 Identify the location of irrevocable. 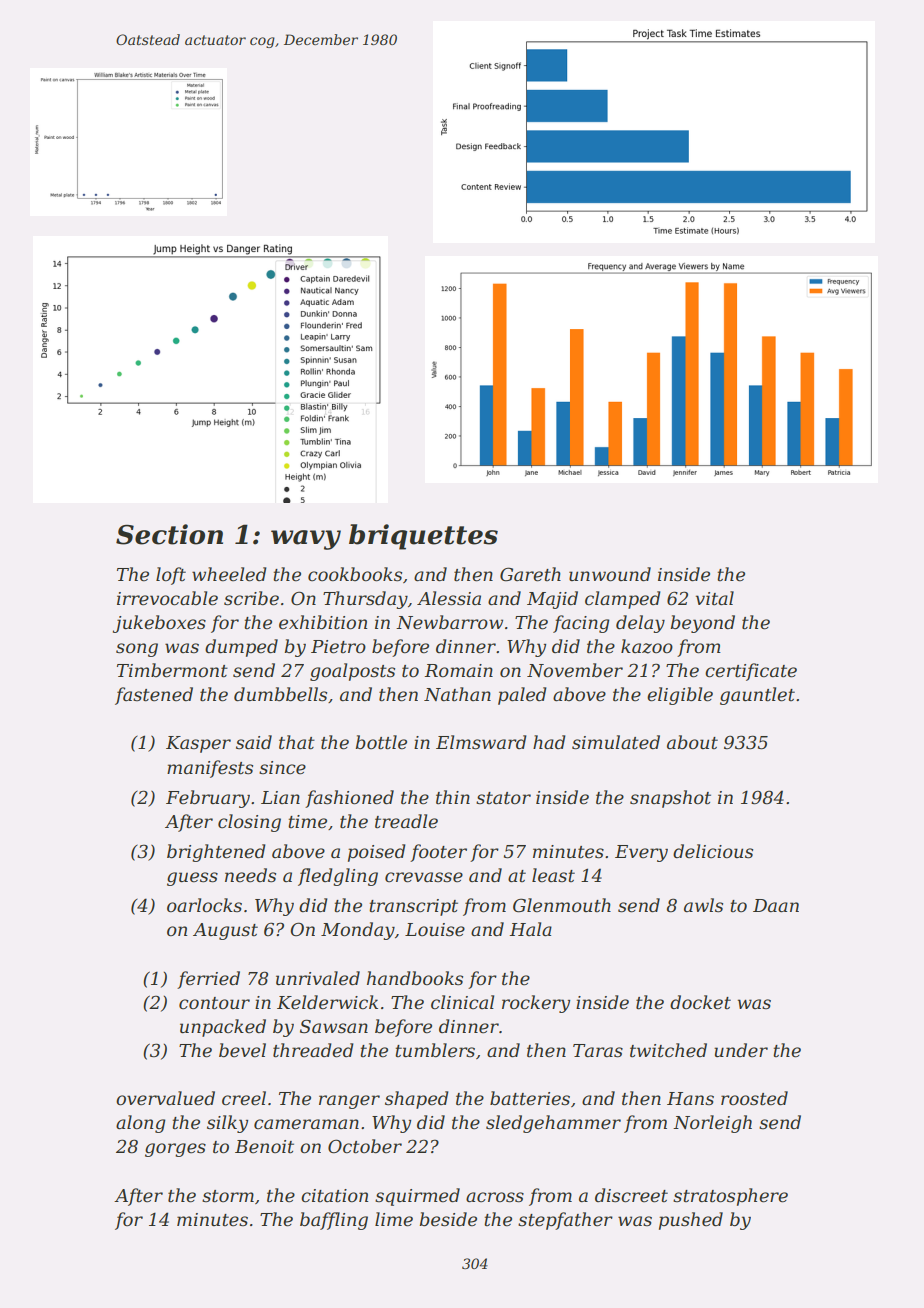
(167, 598).
